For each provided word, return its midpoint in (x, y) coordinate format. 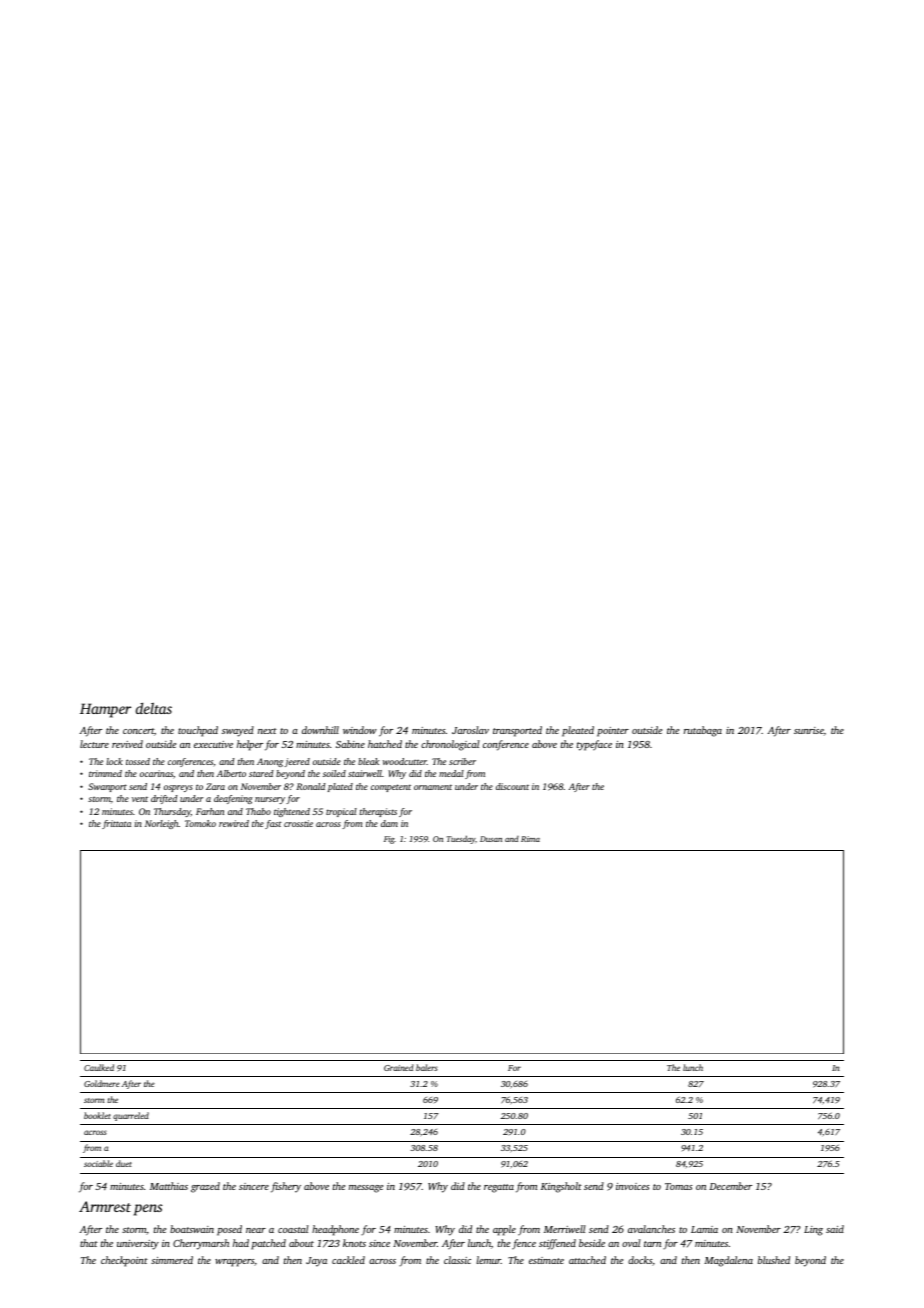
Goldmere (102, 1083)
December (730, 1186)
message (366, 1189)
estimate (546, 1260)
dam (389, 823)
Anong (270, 762)
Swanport (107, 787)
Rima (530, 839)
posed (229, 1230)
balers (427, 1067)
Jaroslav (470, 730)
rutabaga (703, 731)
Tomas (679, 1186)
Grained (399, 1067)
